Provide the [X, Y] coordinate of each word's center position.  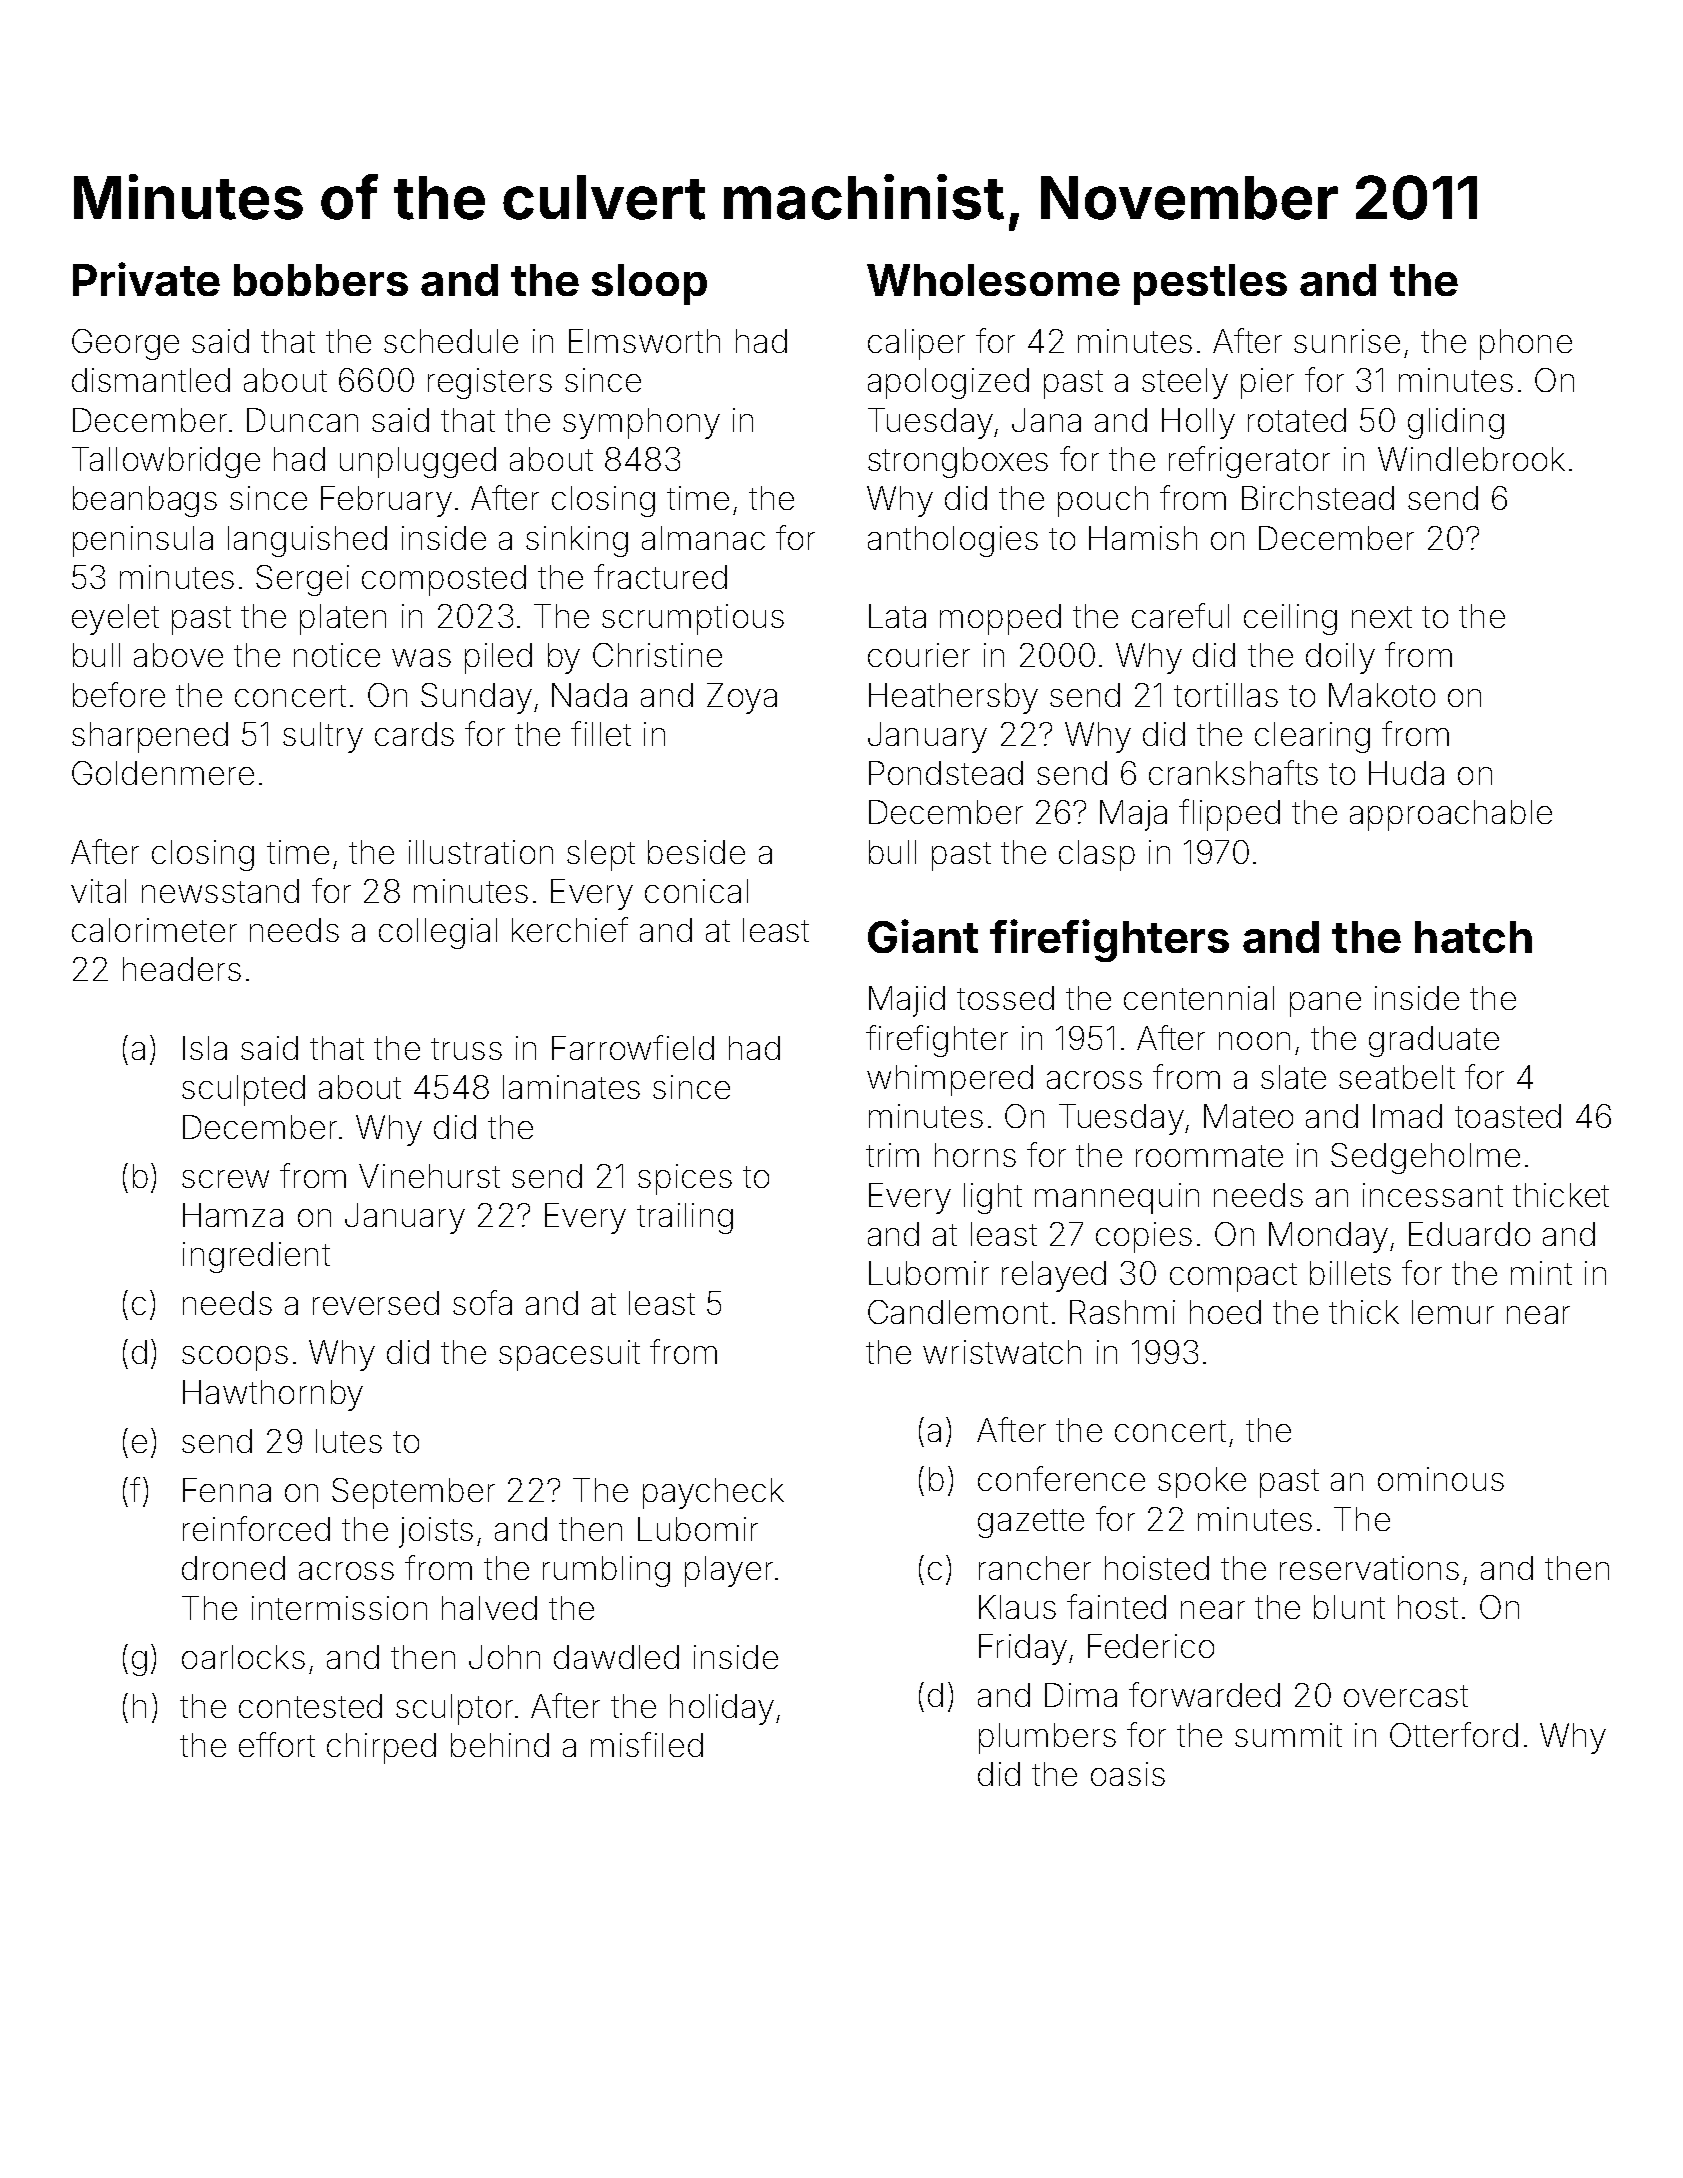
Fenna [227, 1490]
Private [146, 279]
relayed [1054, 1276]
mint [1541, 1273]
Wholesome [993, 280]
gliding [1456, 423]
